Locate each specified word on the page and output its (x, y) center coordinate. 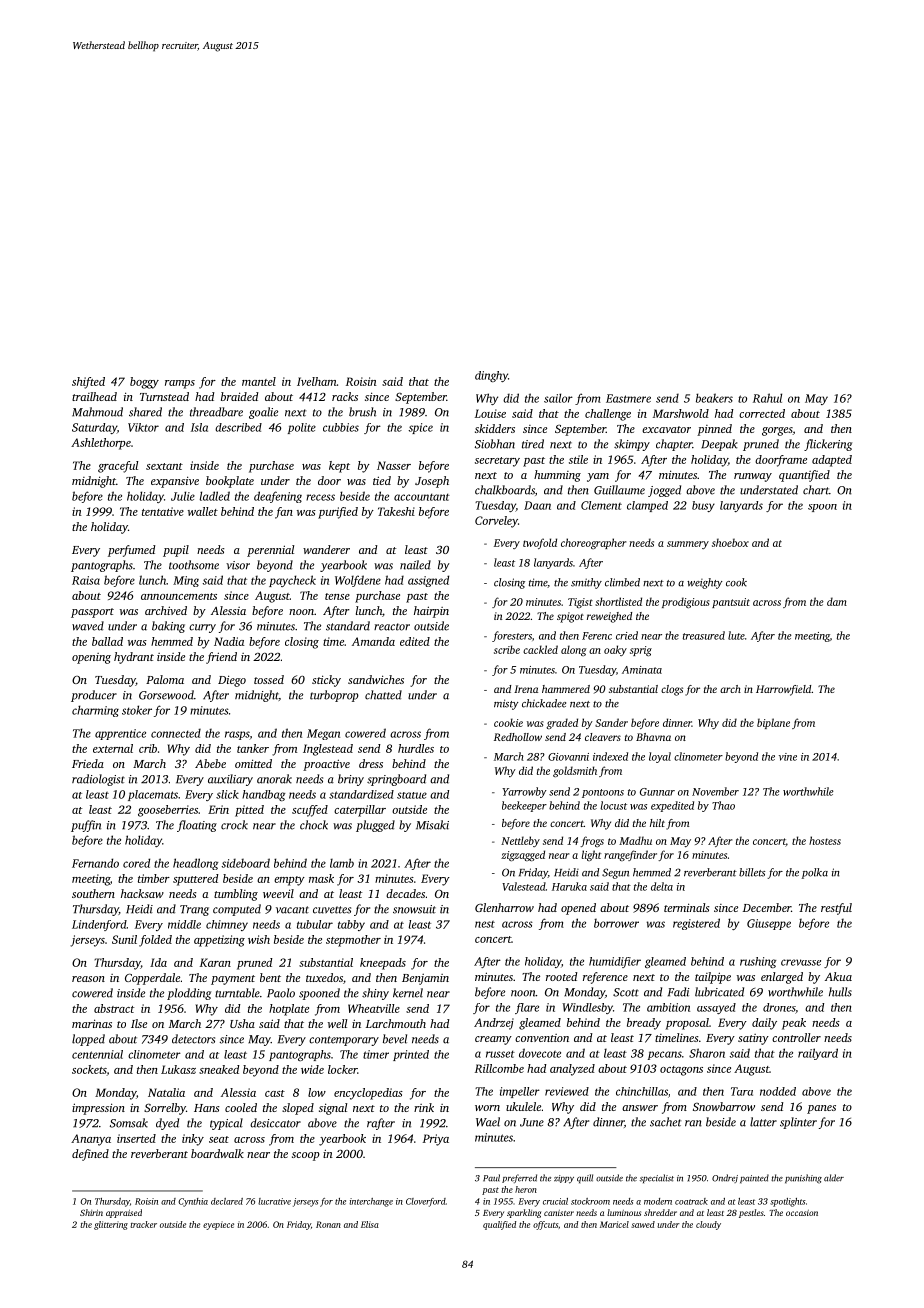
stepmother (353, 941)
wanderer (326, 549)
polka (815, 873)
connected (176, 733)
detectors (193, 1039)
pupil (176, 551)
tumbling (236, 895)
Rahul (767, 398)
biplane (773, 723)
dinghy (491, 376)
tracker (143, 1224)
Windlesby (587, 1008)
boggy (144, 383)
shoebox (730, 542)
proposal (687, 1024)
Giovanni (568, 757)
